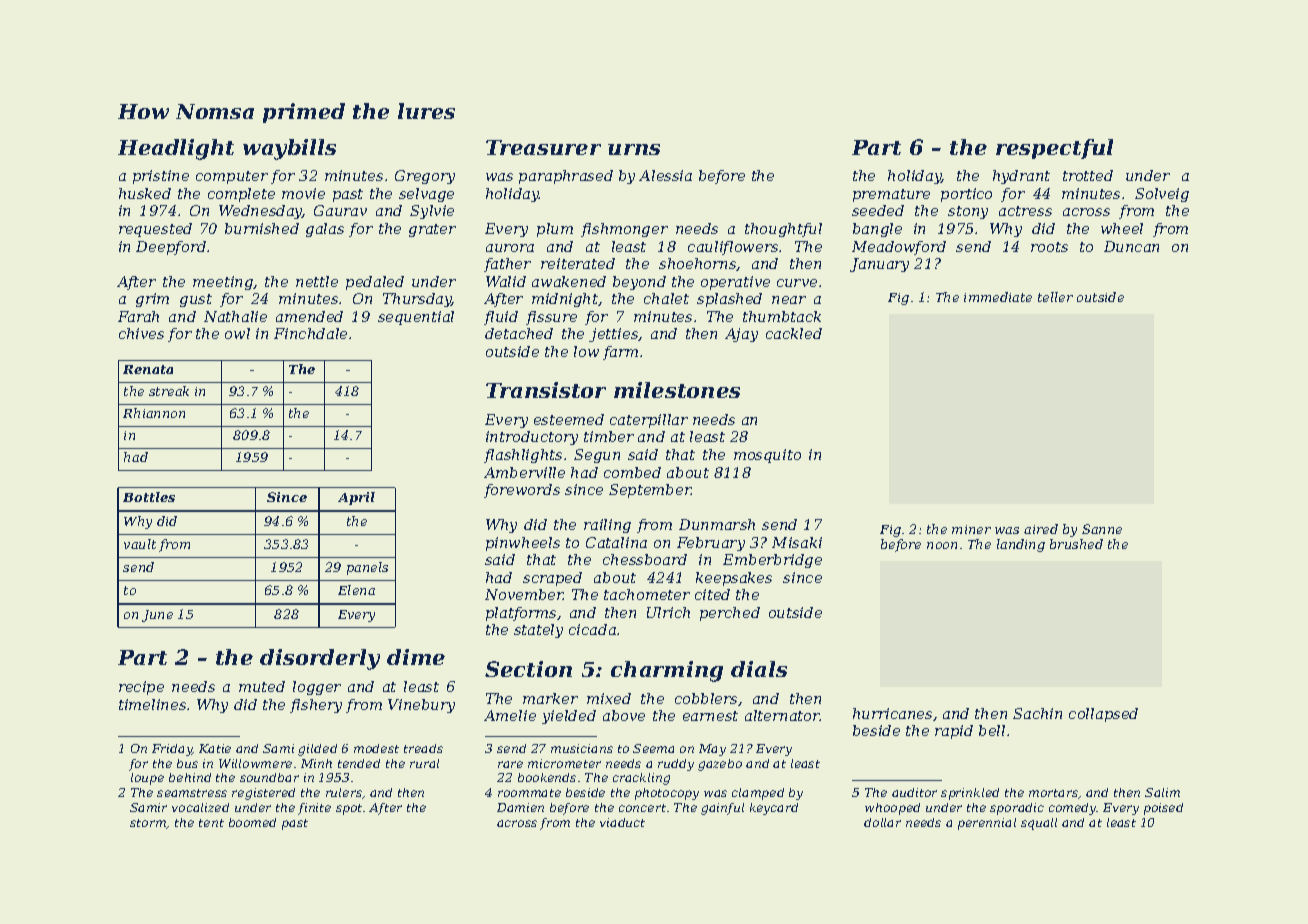  I want to click on hurricanes, so click(892, 713).
